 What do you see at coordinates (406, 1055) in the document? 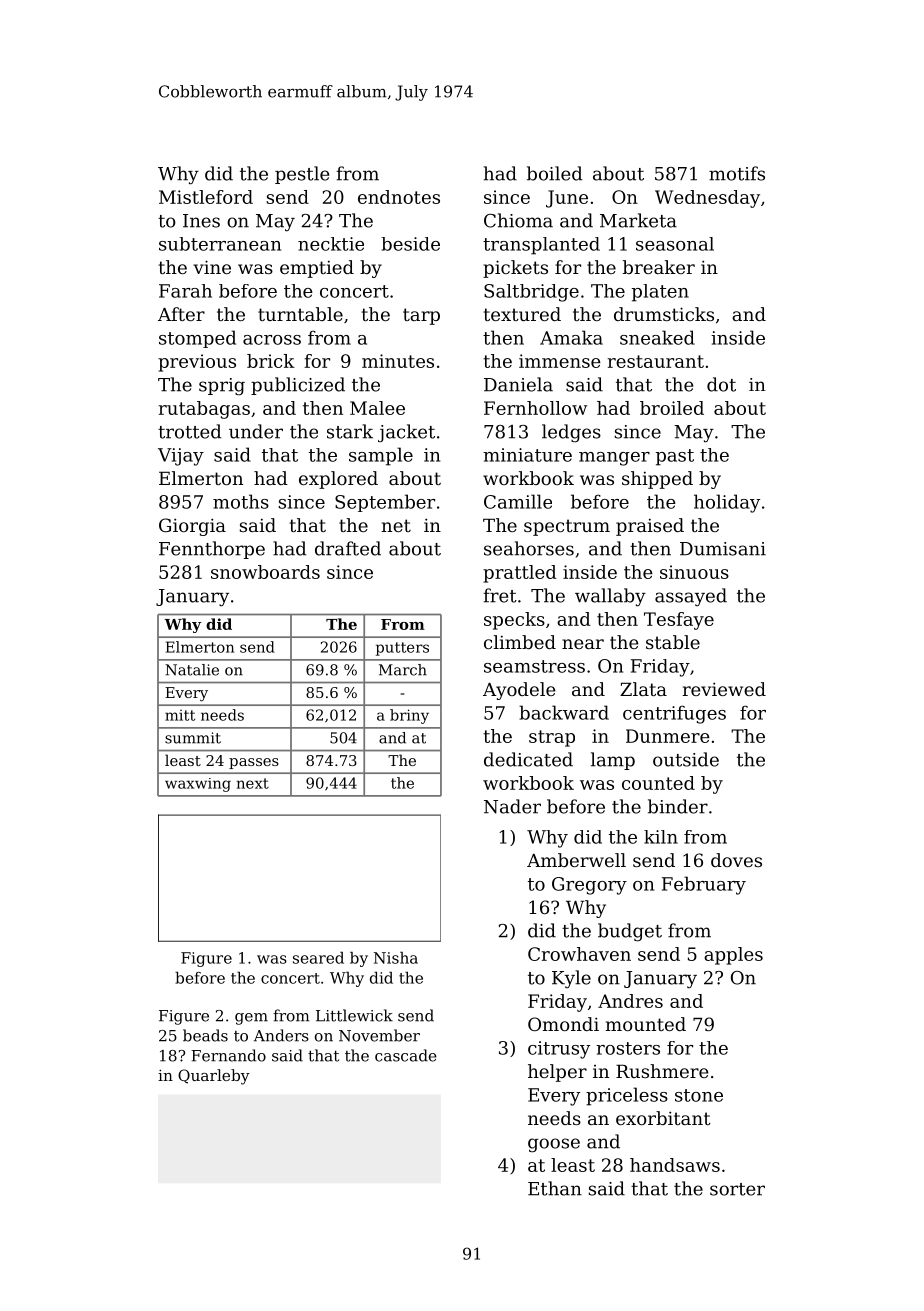
I see `cascade` at bounding box center [406, 1055].
